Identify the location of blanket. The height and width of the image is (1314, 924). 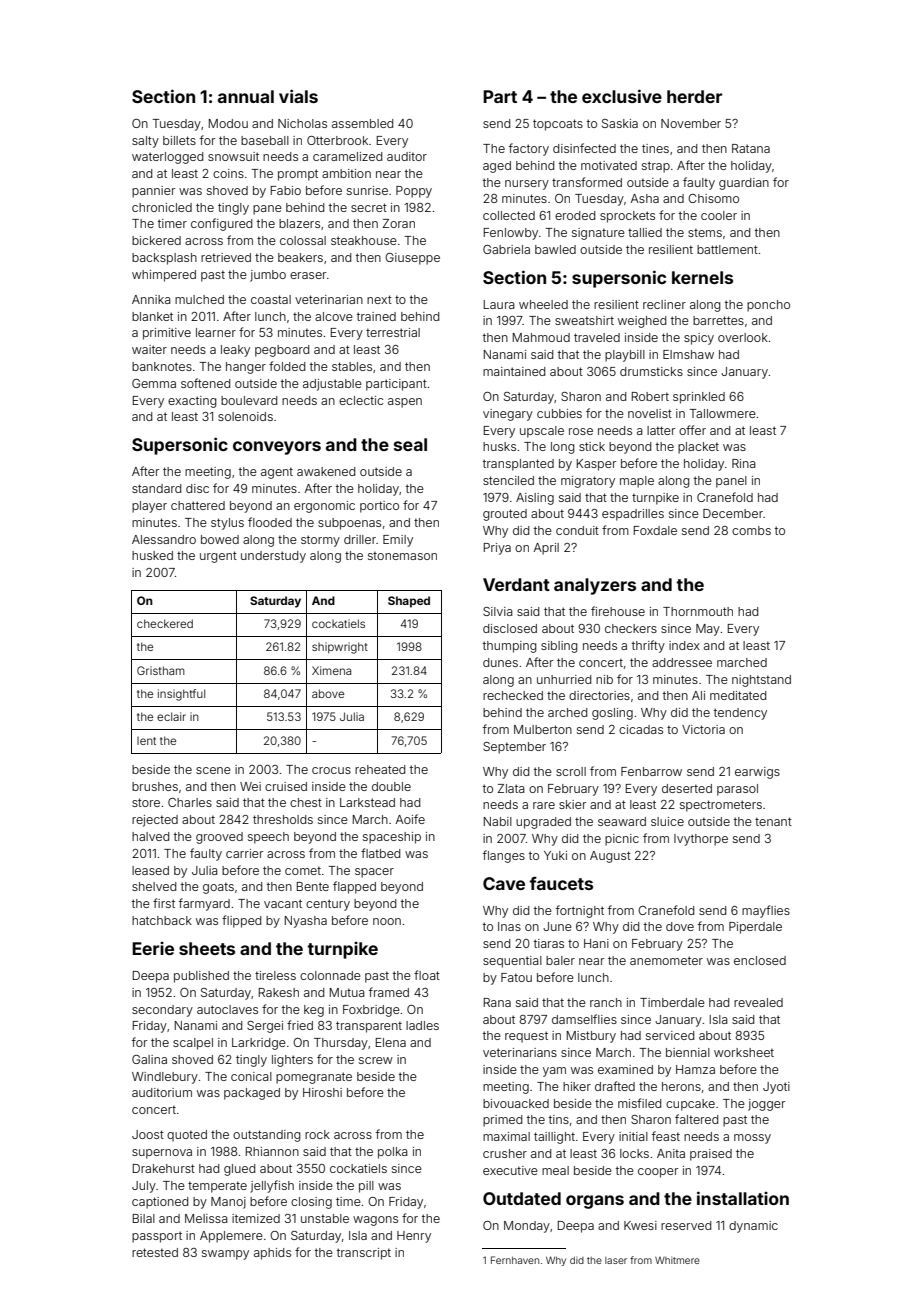
(152, 316).
